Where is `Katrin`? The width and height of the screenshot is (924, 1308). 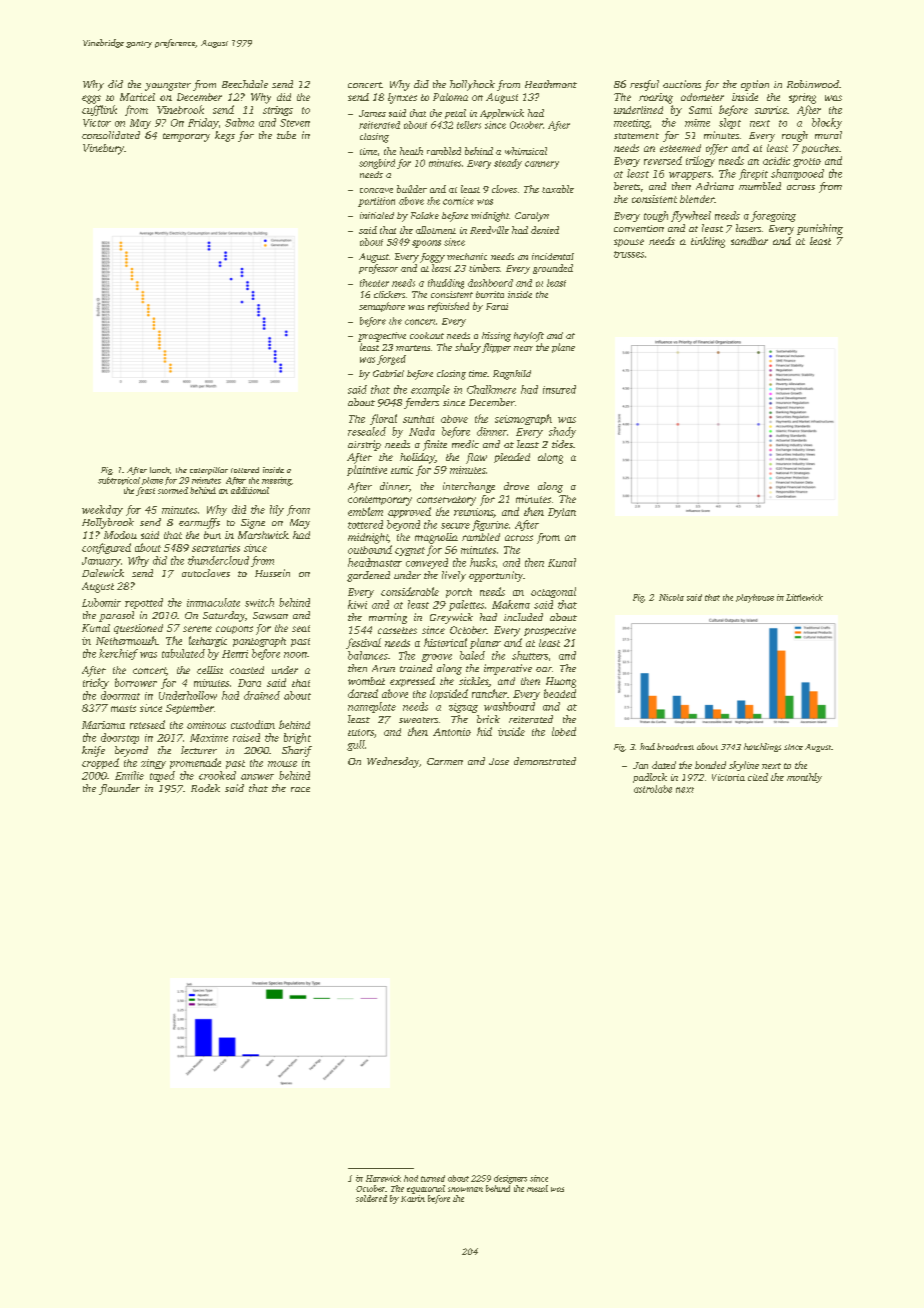 Katrin is located at coordinates (413, 1198).
